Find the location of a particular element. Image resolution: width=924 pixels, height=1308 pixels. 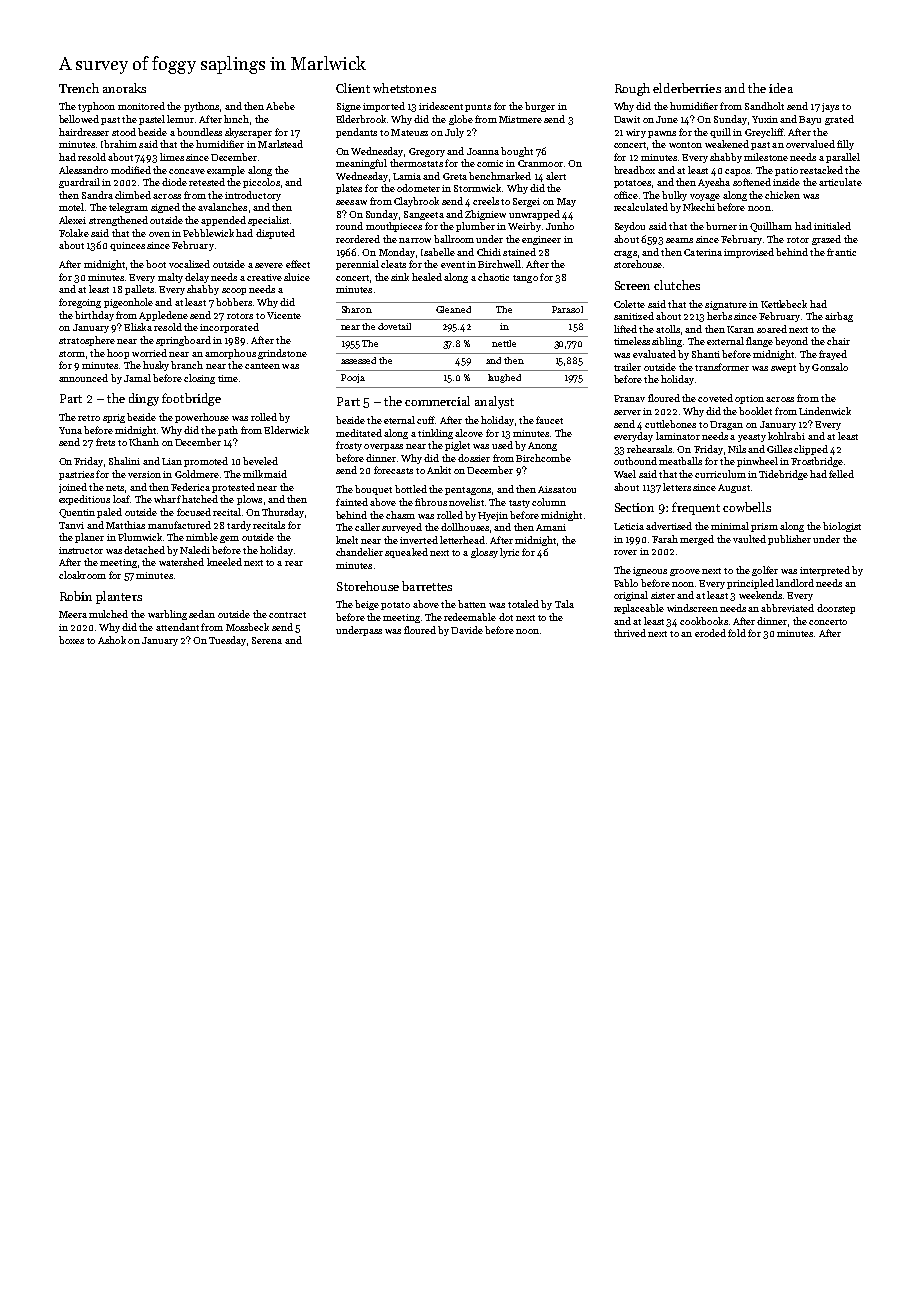

Shalini is located at coordinates (124, 461).
